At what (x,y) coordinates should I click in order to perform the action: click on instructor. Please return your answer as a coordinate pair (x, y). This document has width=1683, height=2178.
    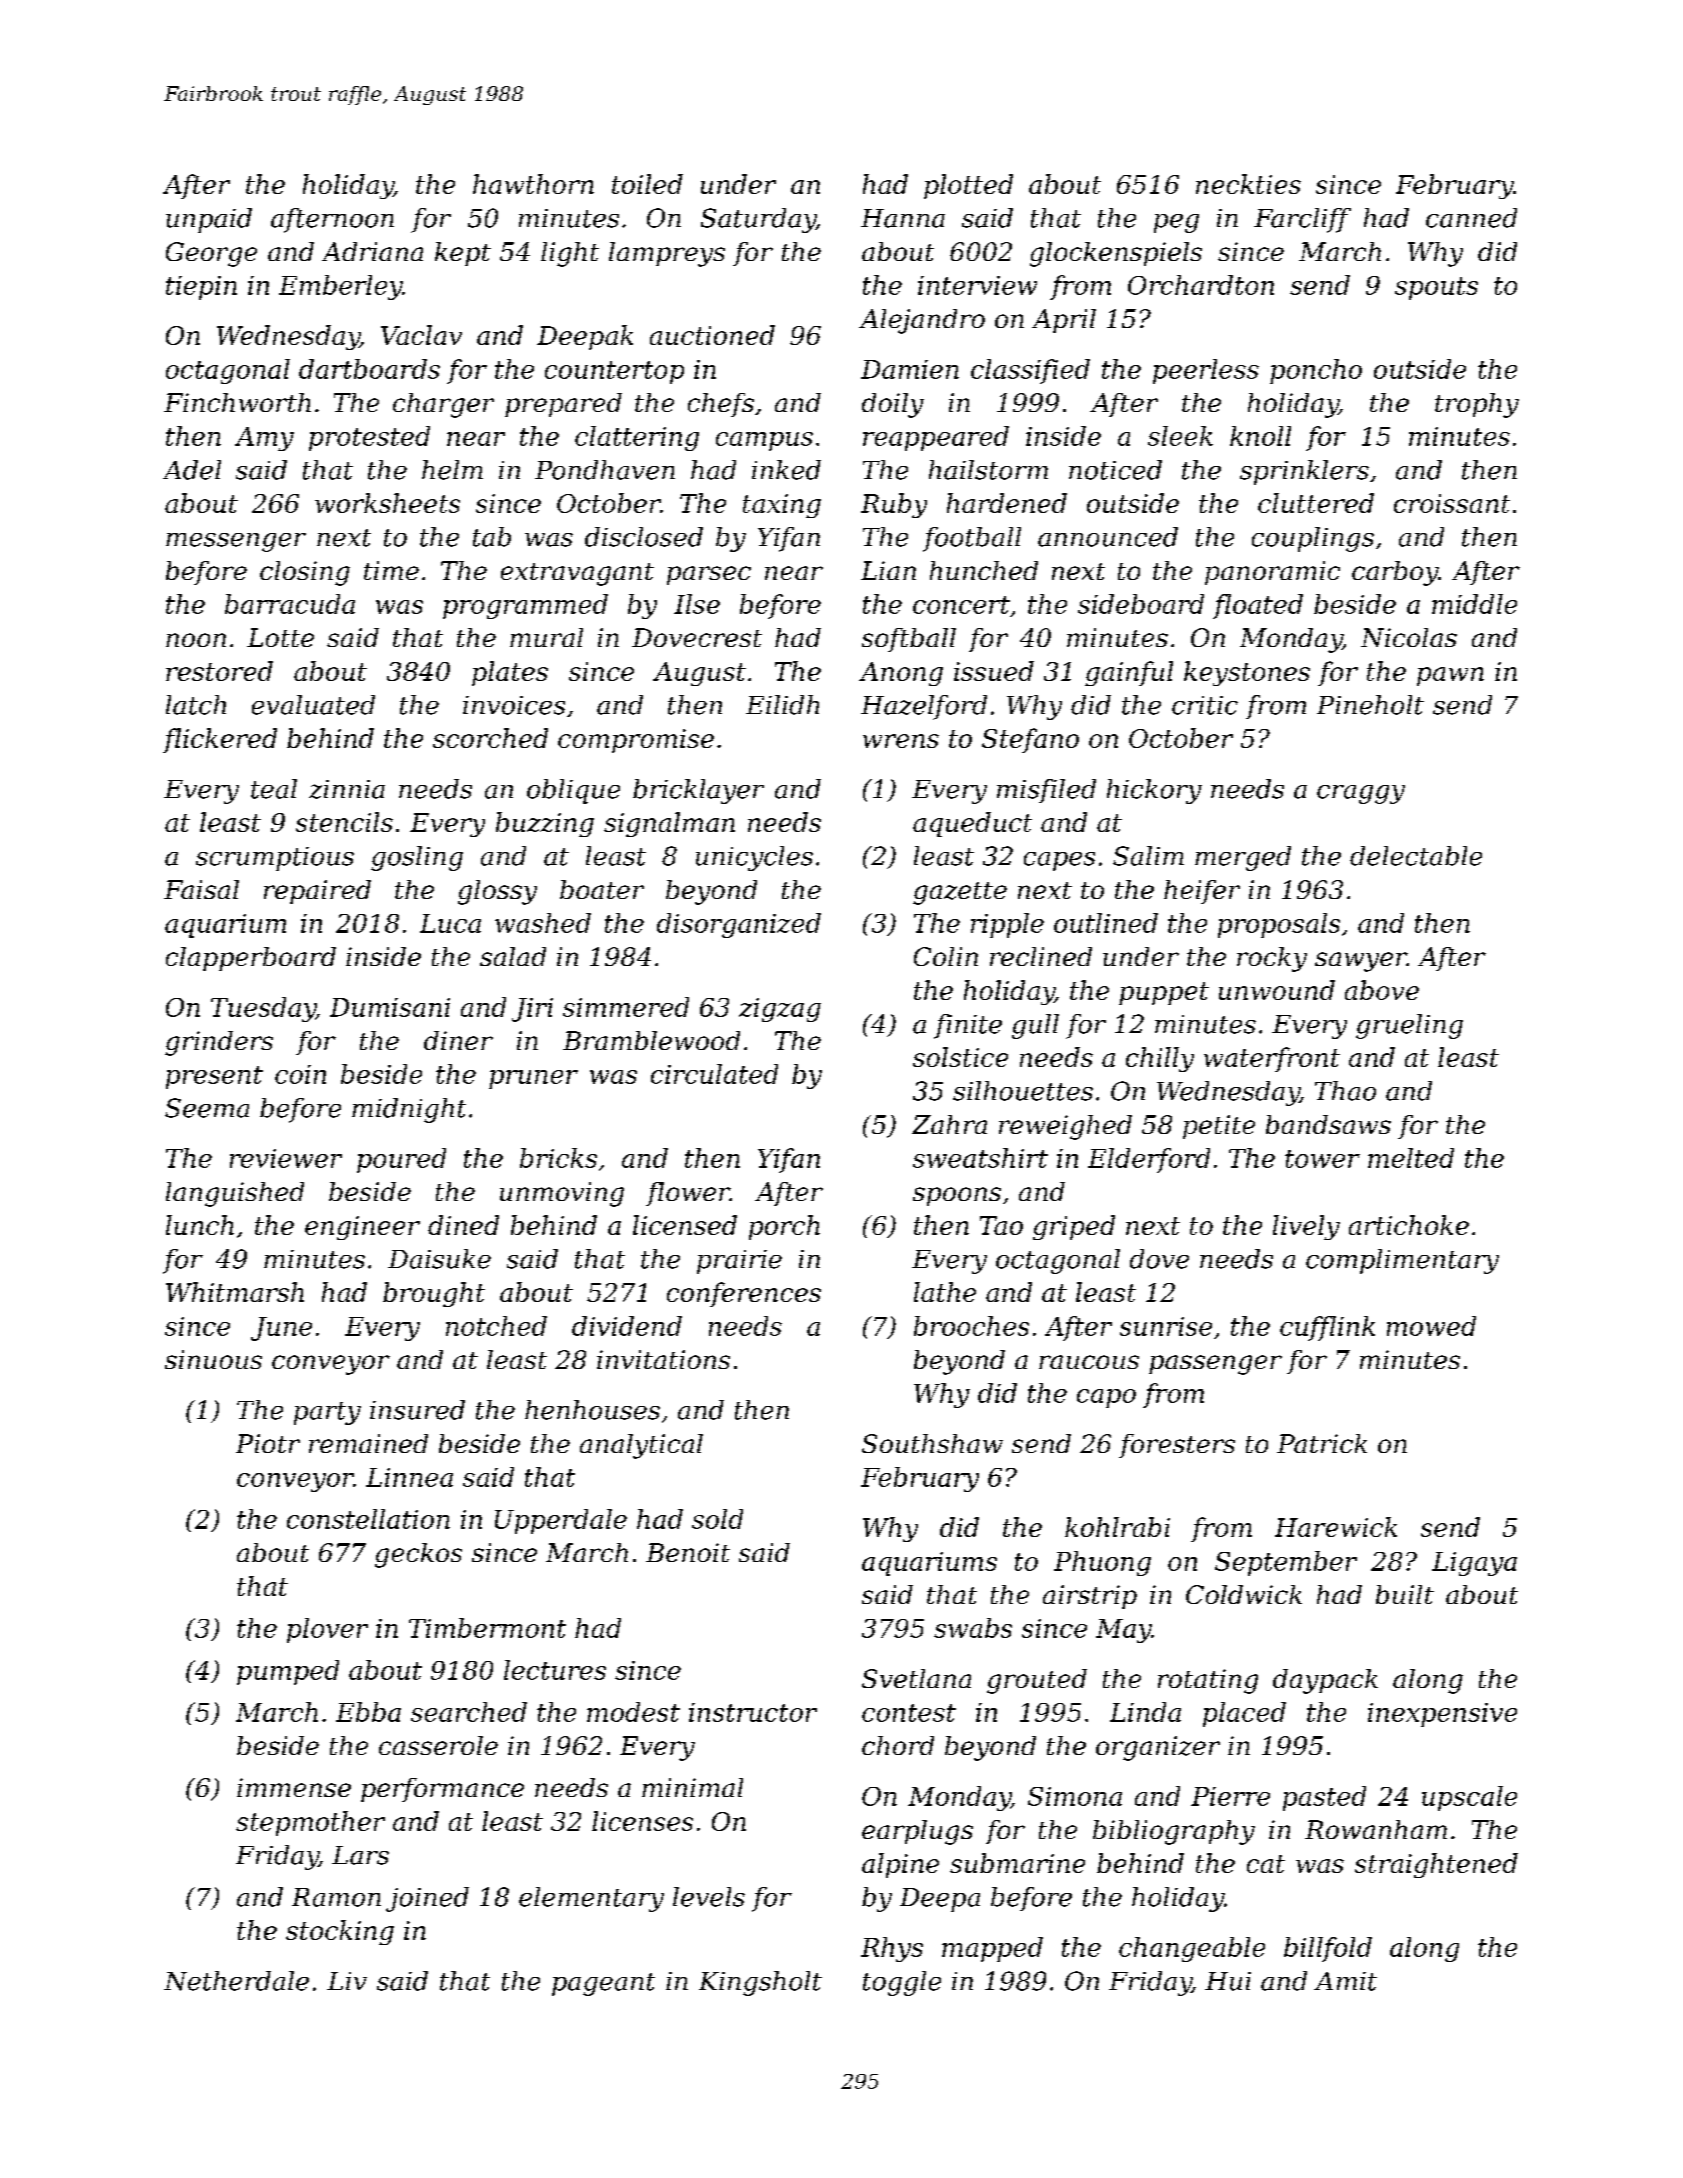
    Looking at the image, I should click on (753, 1712).
